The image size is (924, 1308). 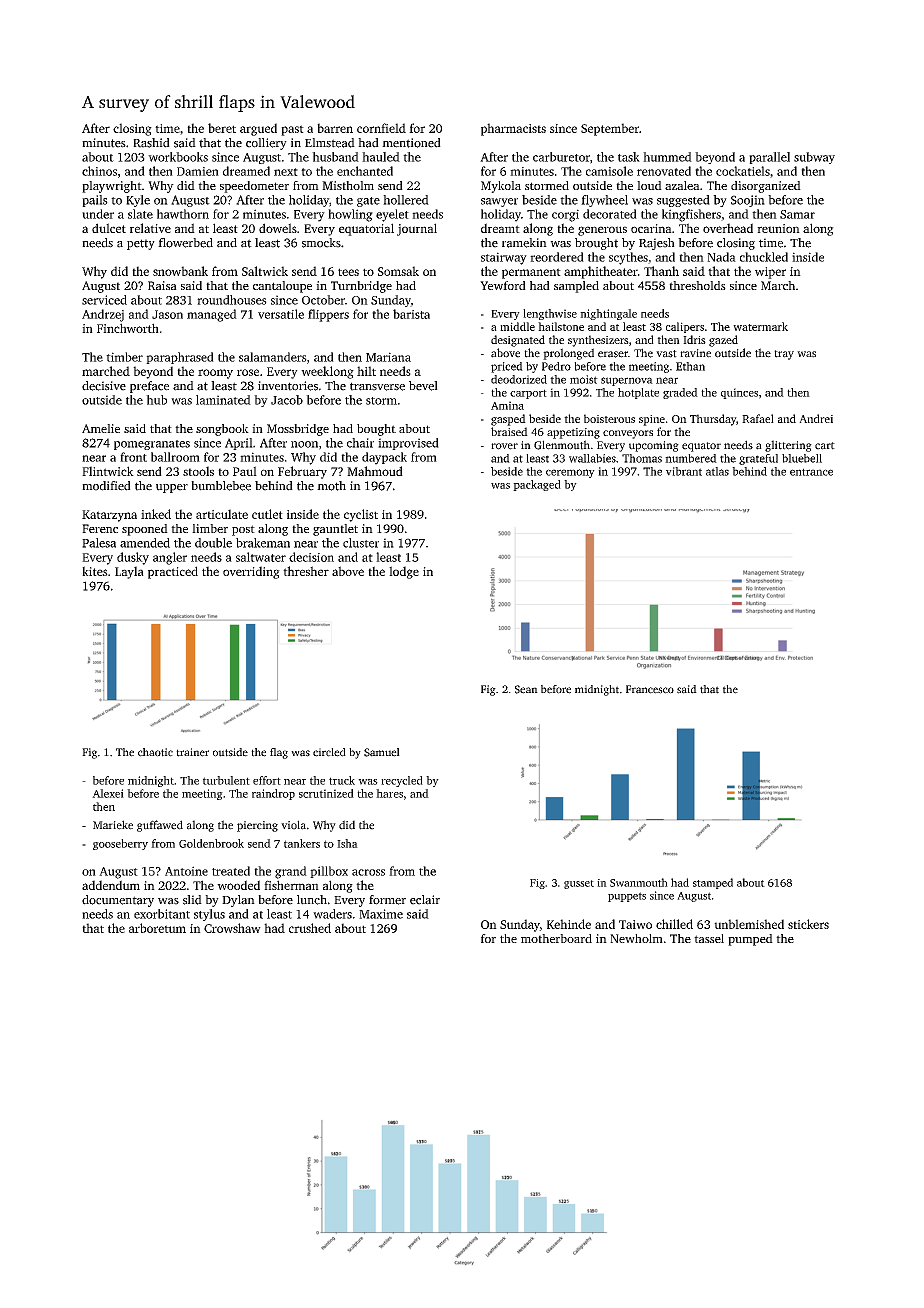 I want to click on mentioned, so click(x=411, y=143).
